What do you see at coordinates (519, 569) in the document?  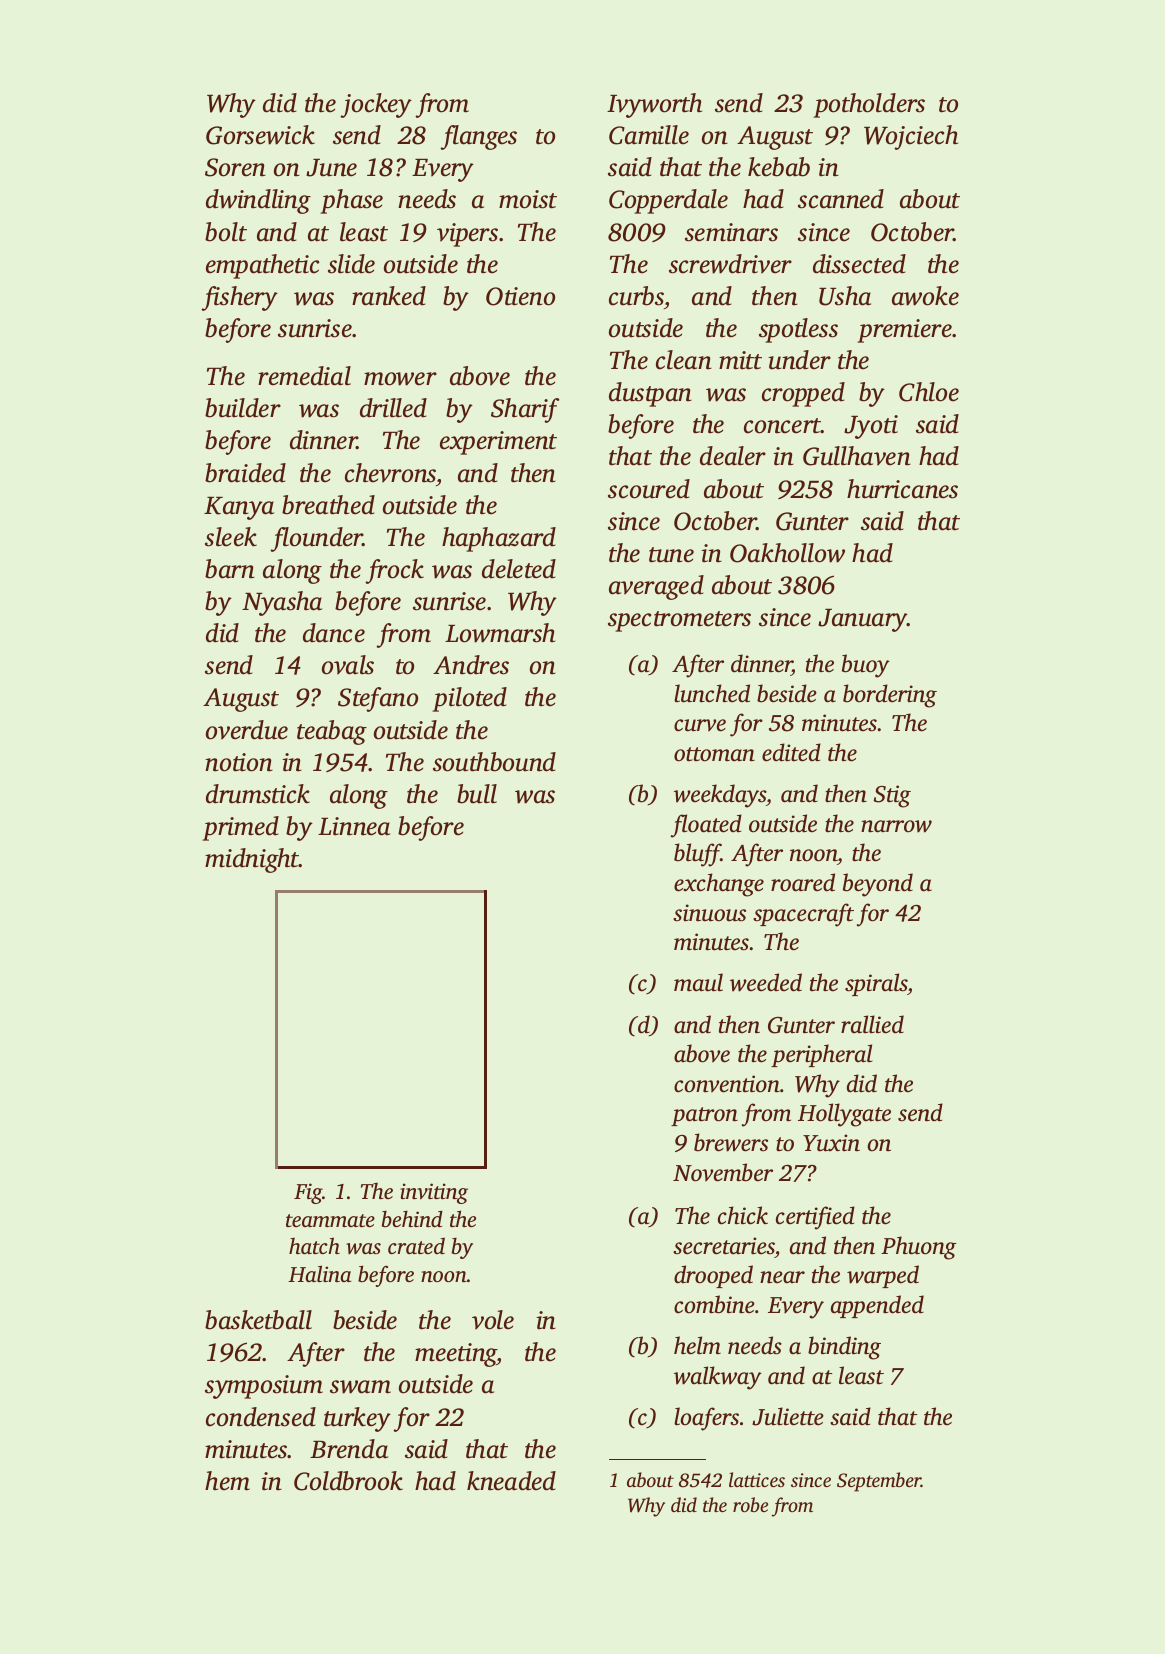 I see `deleted` at bounding box center [519, 569].
